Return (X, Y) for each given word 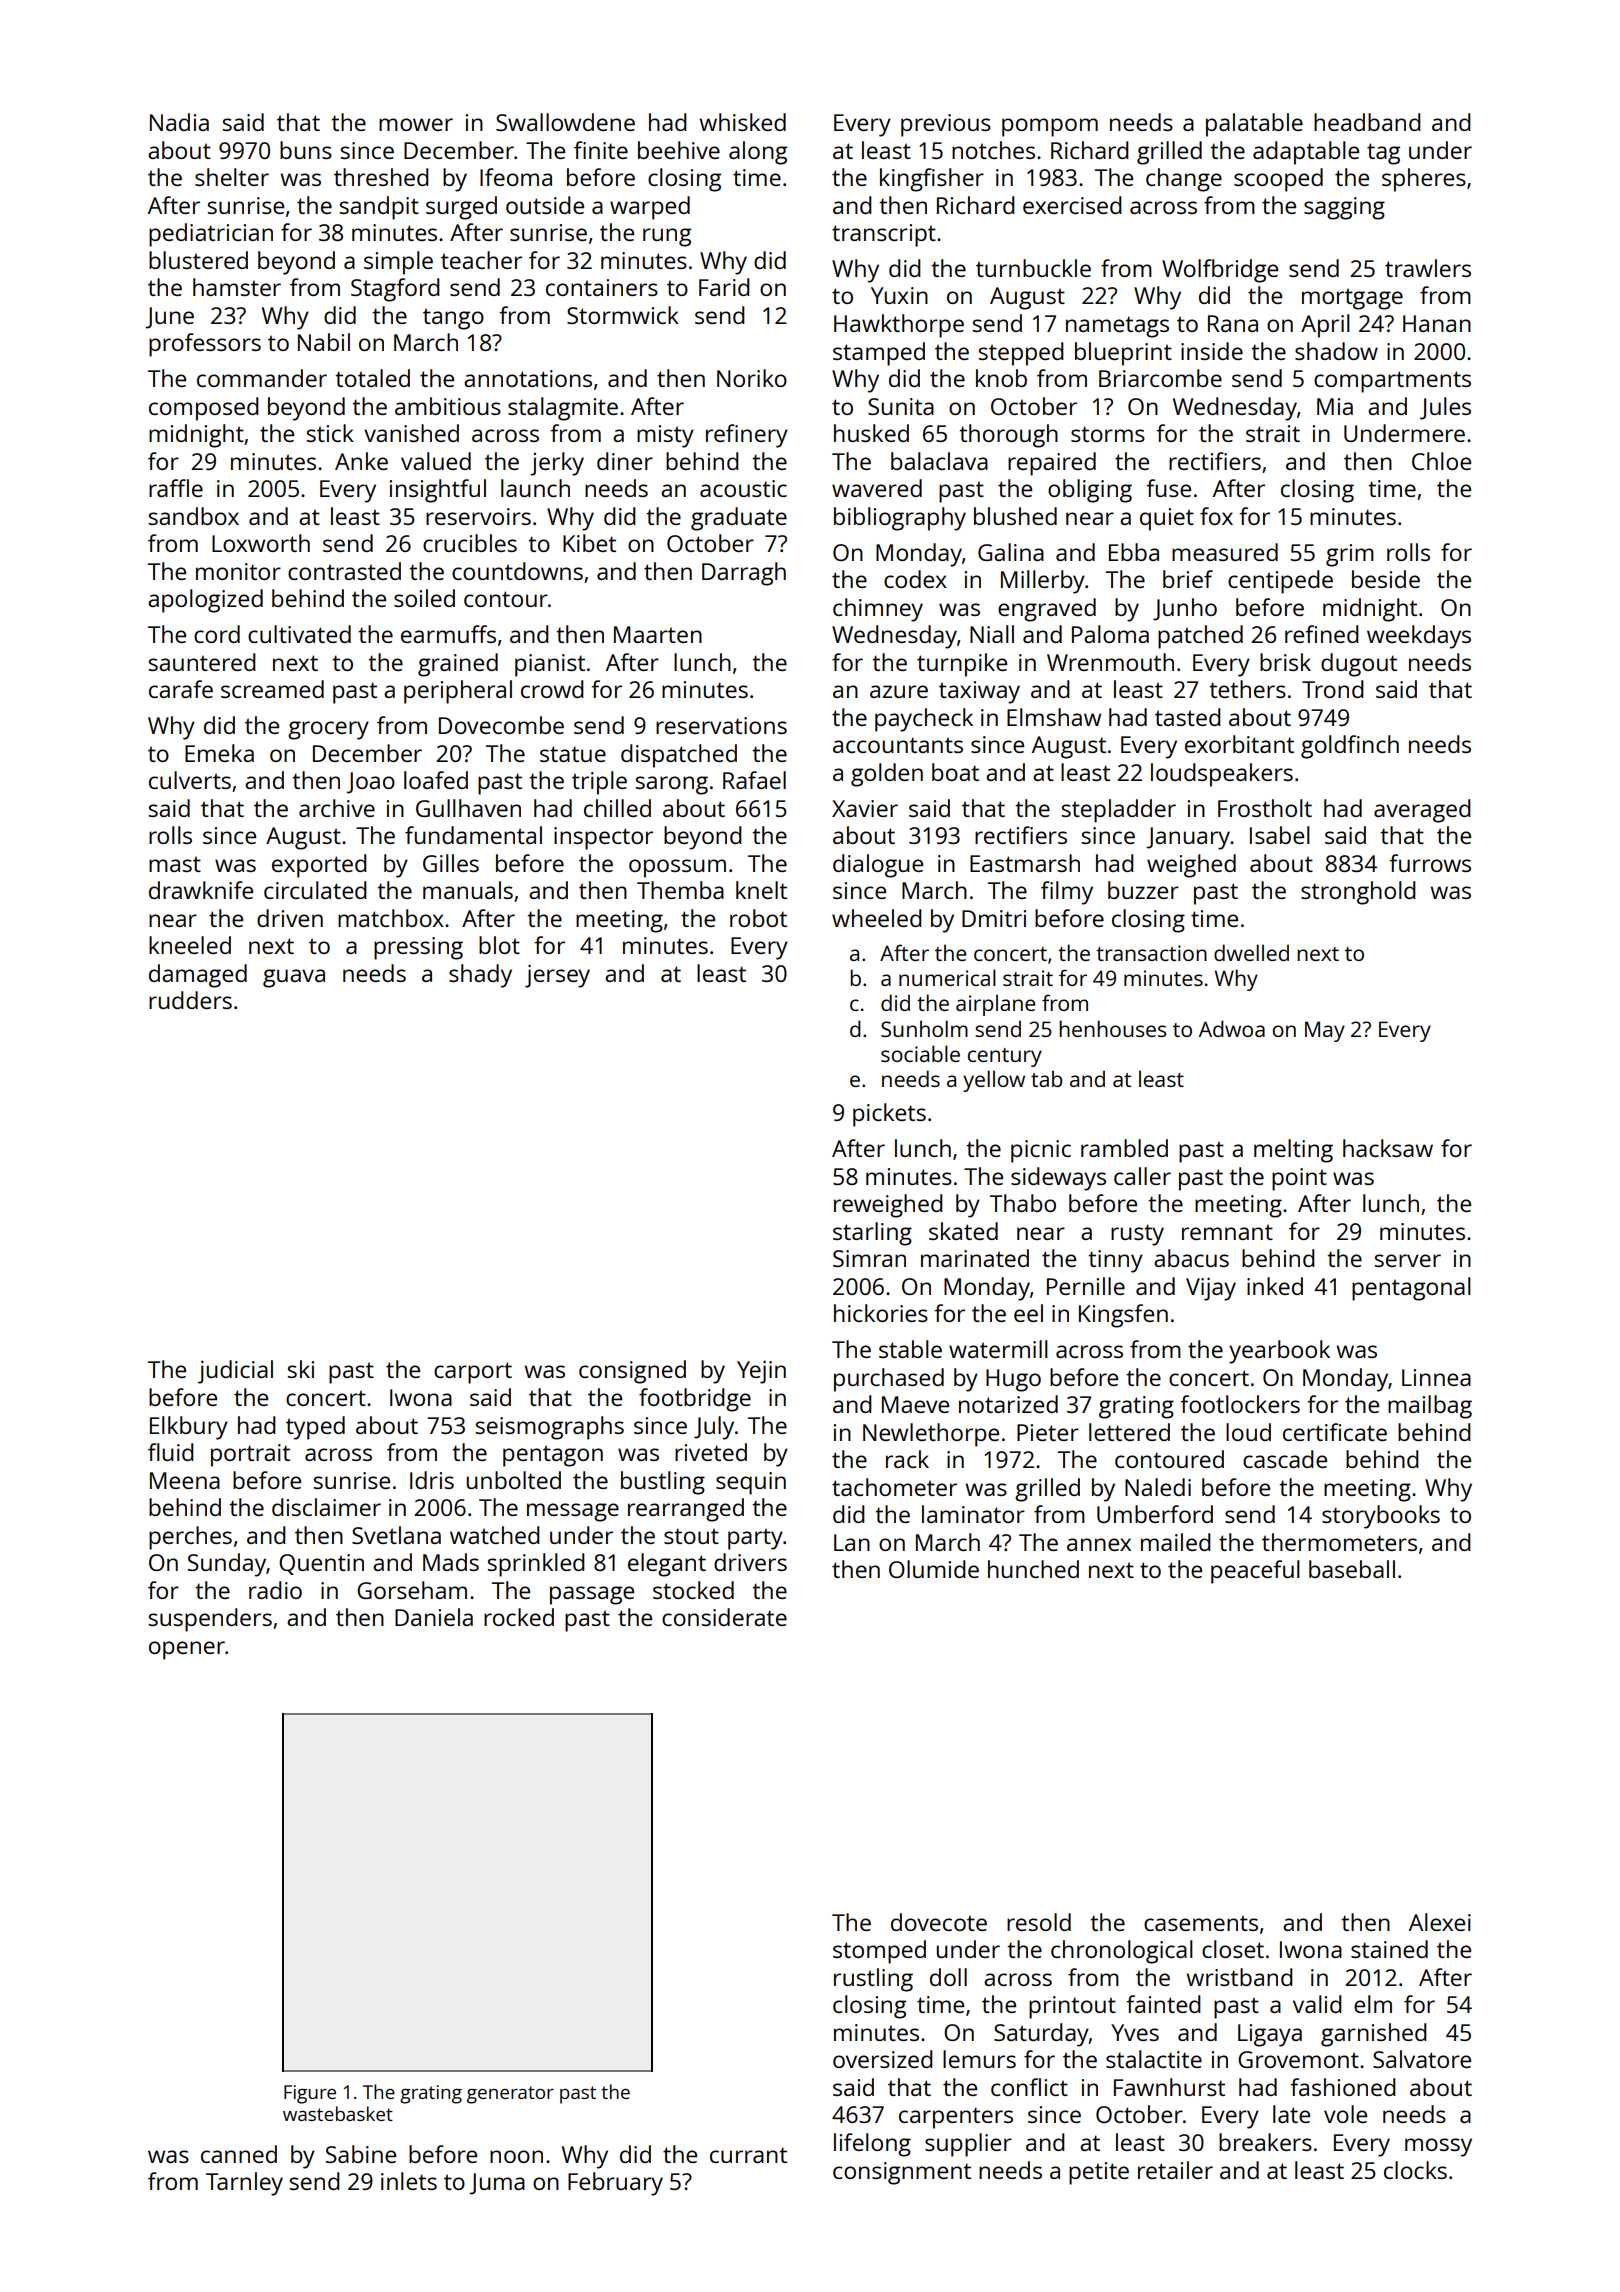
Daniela (434, 1617)
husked (871, 433)
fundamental (473, 835)
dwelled (1251, 952)
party (755, 1539)
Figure (310, 2094)
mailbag (1430, 1407)
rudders (190, 1000)
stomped (879, 1952)
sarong (671, 785)
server (1407, 1260)
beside (1386, 579)
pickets (889, 1115)
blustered (198, 260)
